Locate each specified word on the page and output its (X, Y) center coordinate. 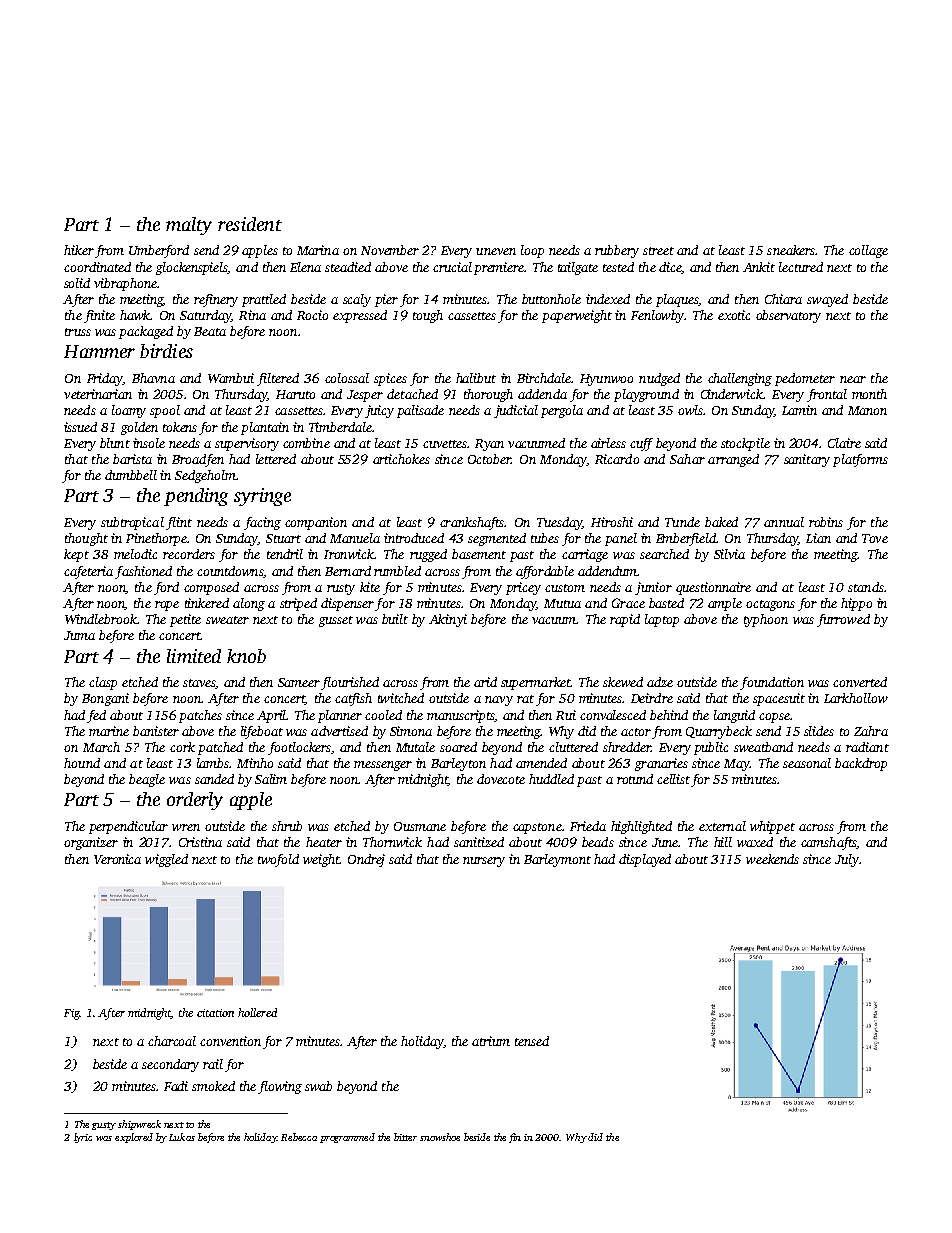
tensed (532, 1041)
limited (194, 656)
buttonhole (551, 299)
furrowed (843, 620)
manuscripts (461, 716)
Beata (210, 331)
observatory (788, 316)
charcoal (172, 1041)
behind (669, 715)
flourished (350, 683)
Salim (271, 779)
